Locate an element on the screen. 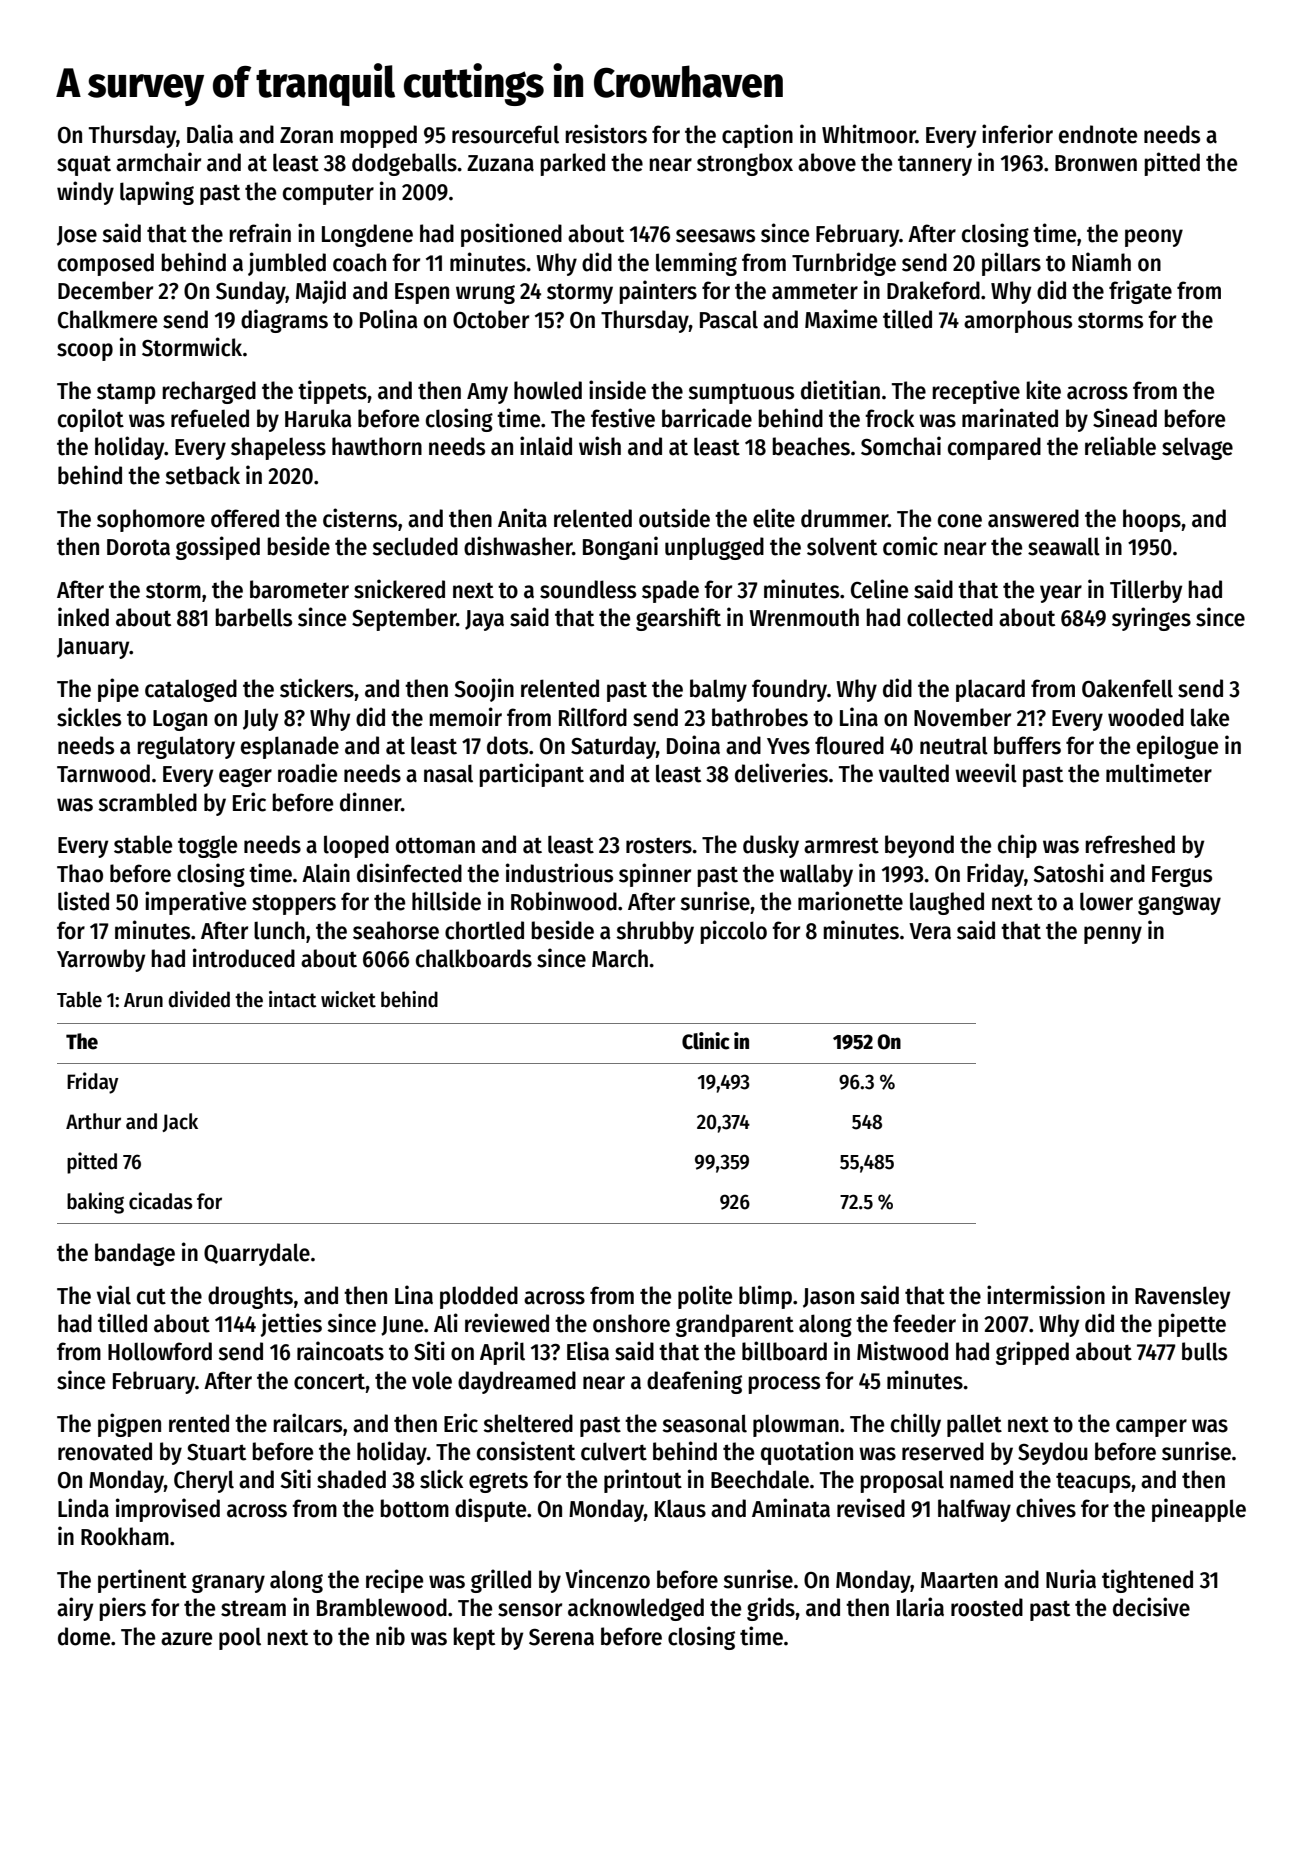 The width and height of the screenshot is (1310, 1853). Vincenzo is located at coordinates (607, 1579).
